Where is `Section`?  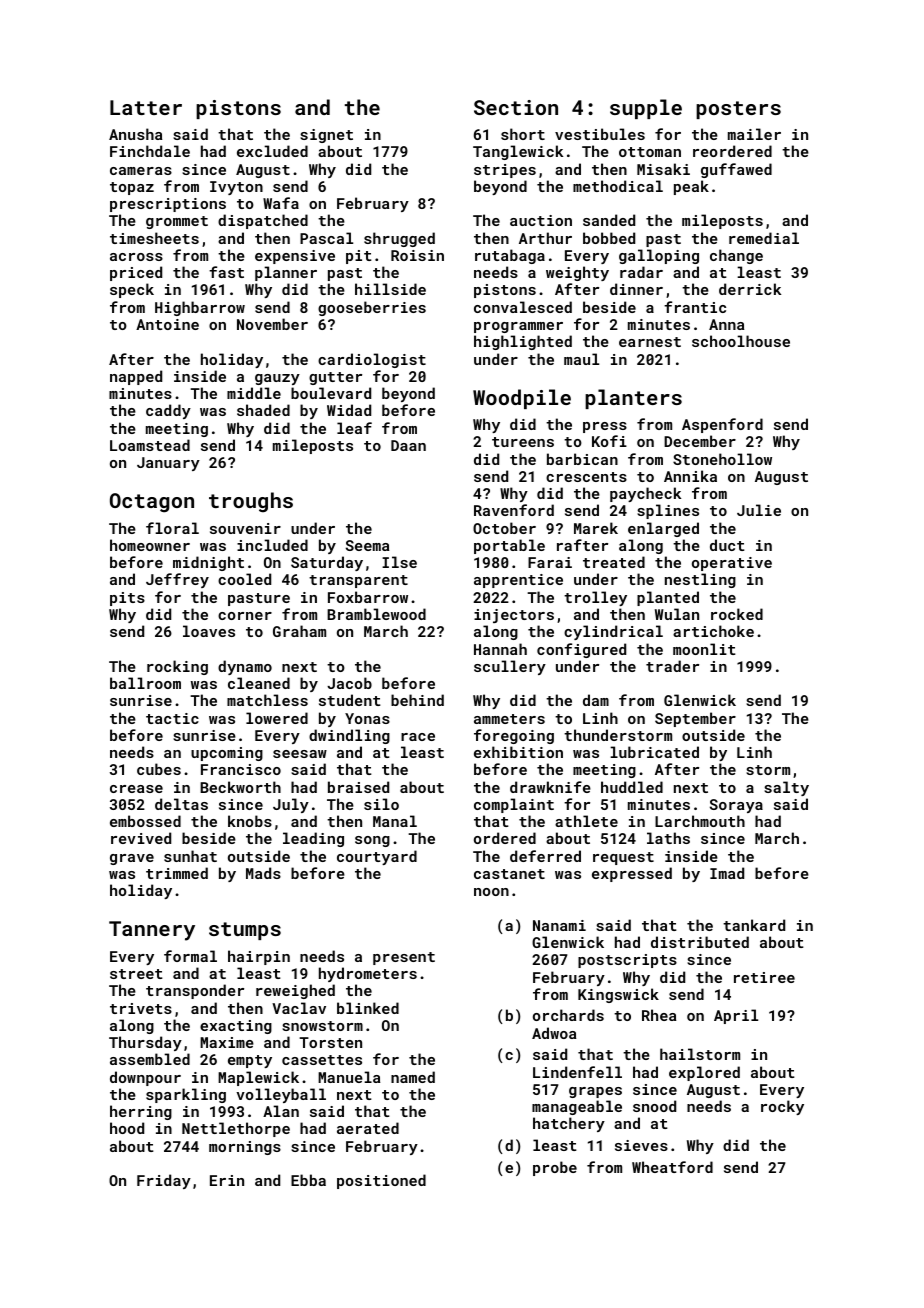
Section is located at coordinates (516, 107).
